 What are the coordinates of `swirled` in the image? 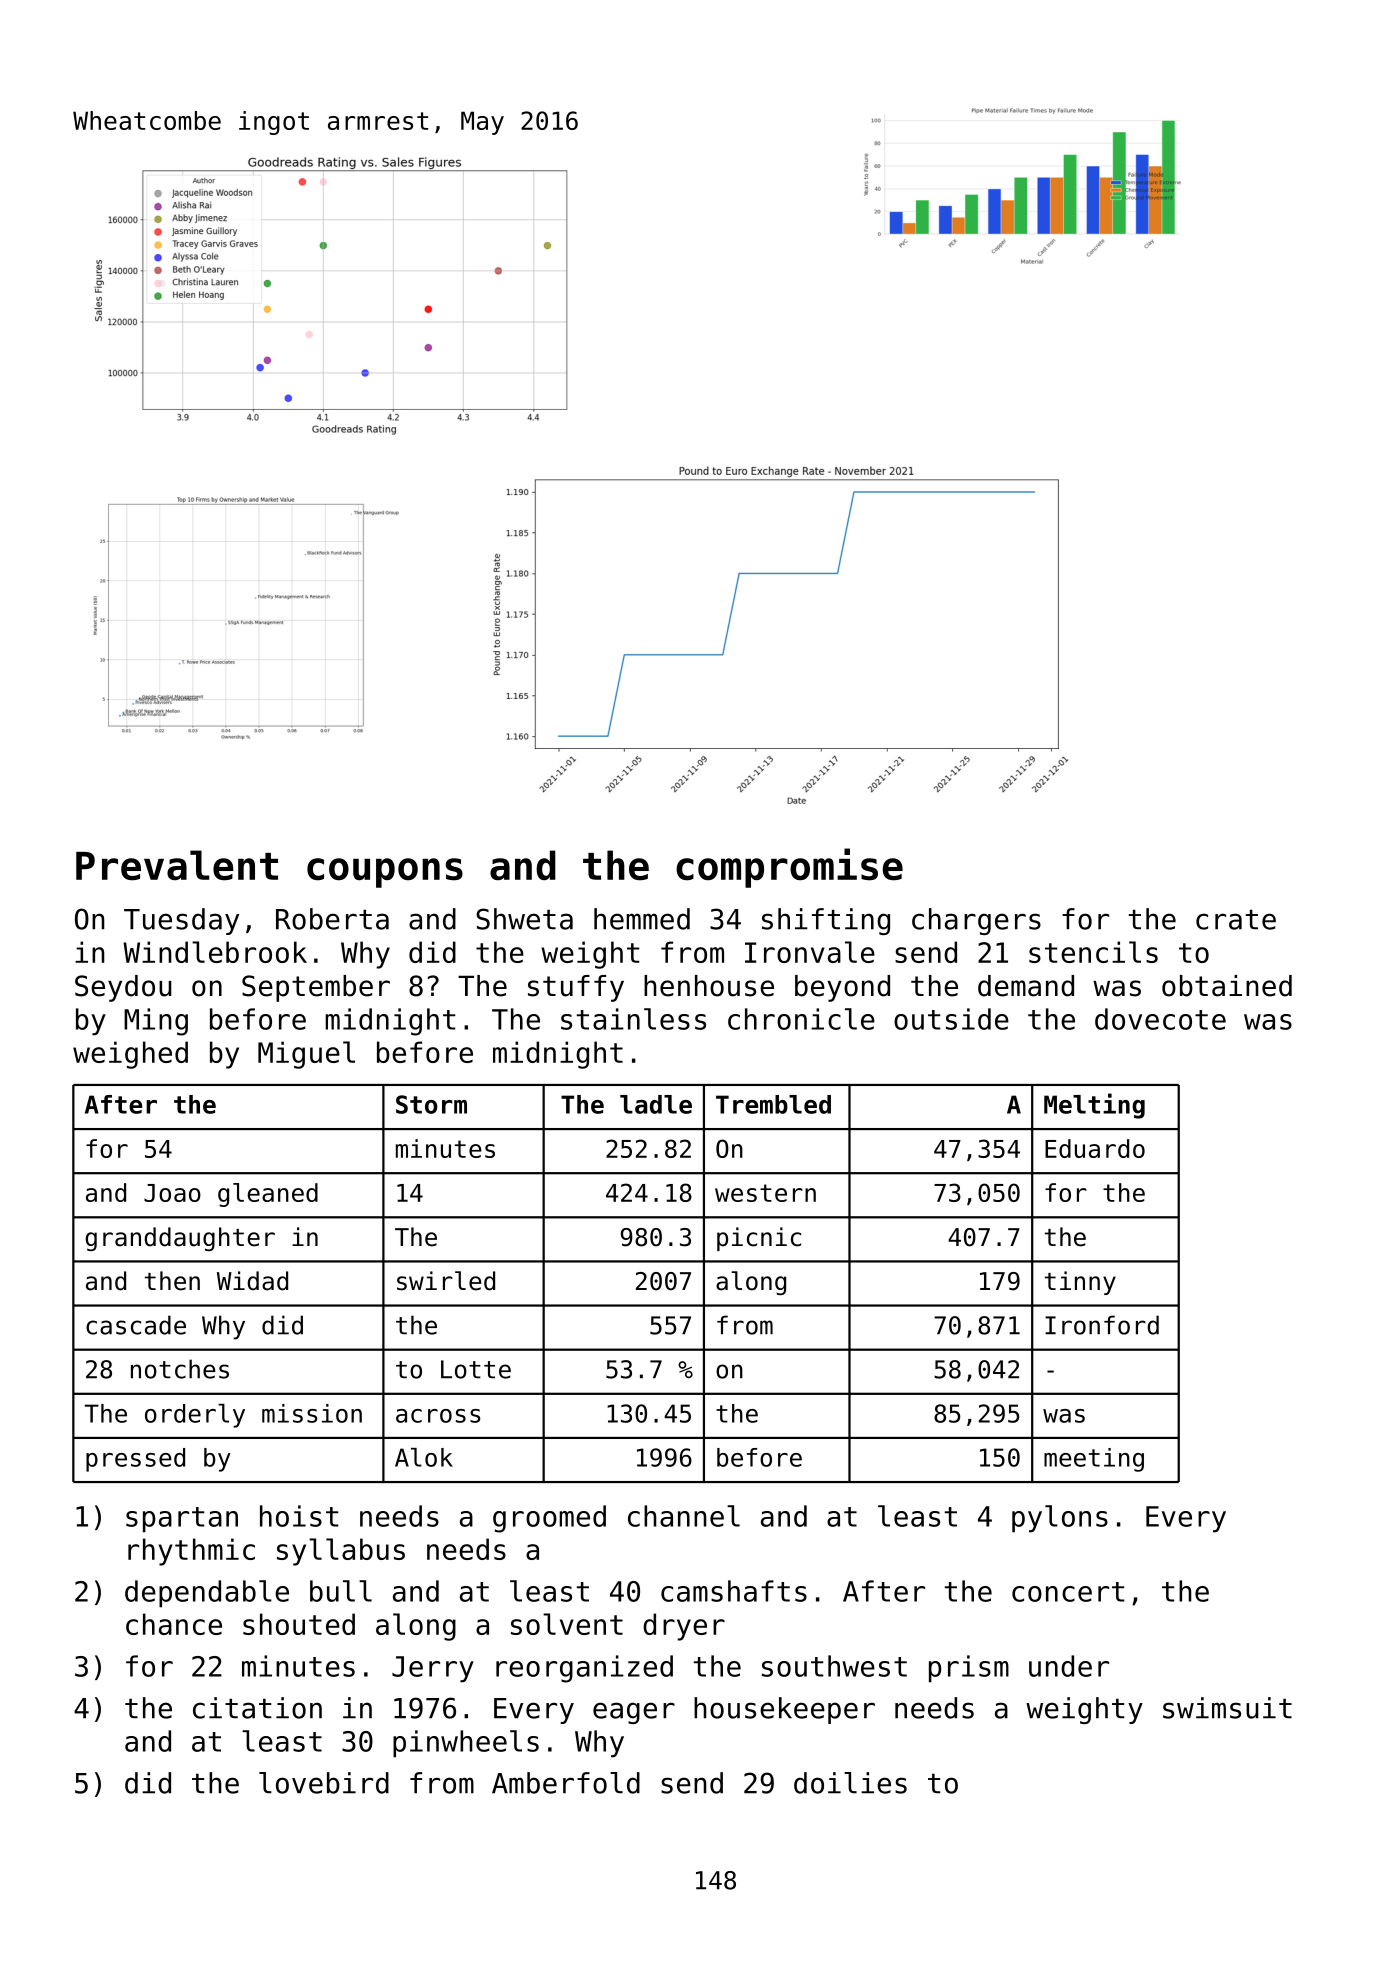 It's located at (446, 1281).
